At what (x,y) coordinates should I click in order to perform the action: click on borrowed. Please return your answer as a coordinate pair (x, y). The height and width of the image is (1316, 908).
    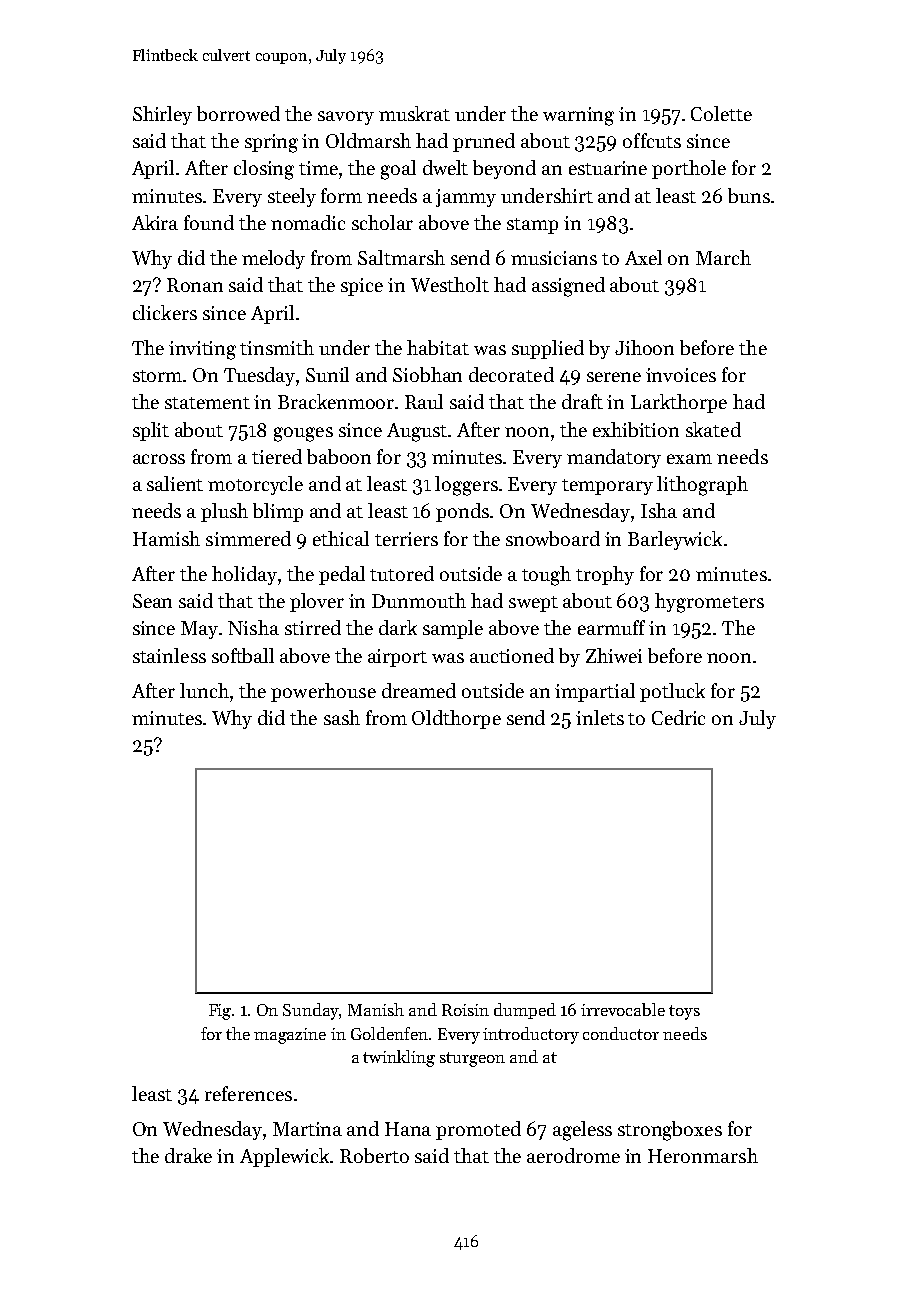
    Looking at the image, I should click on (238, 113).
